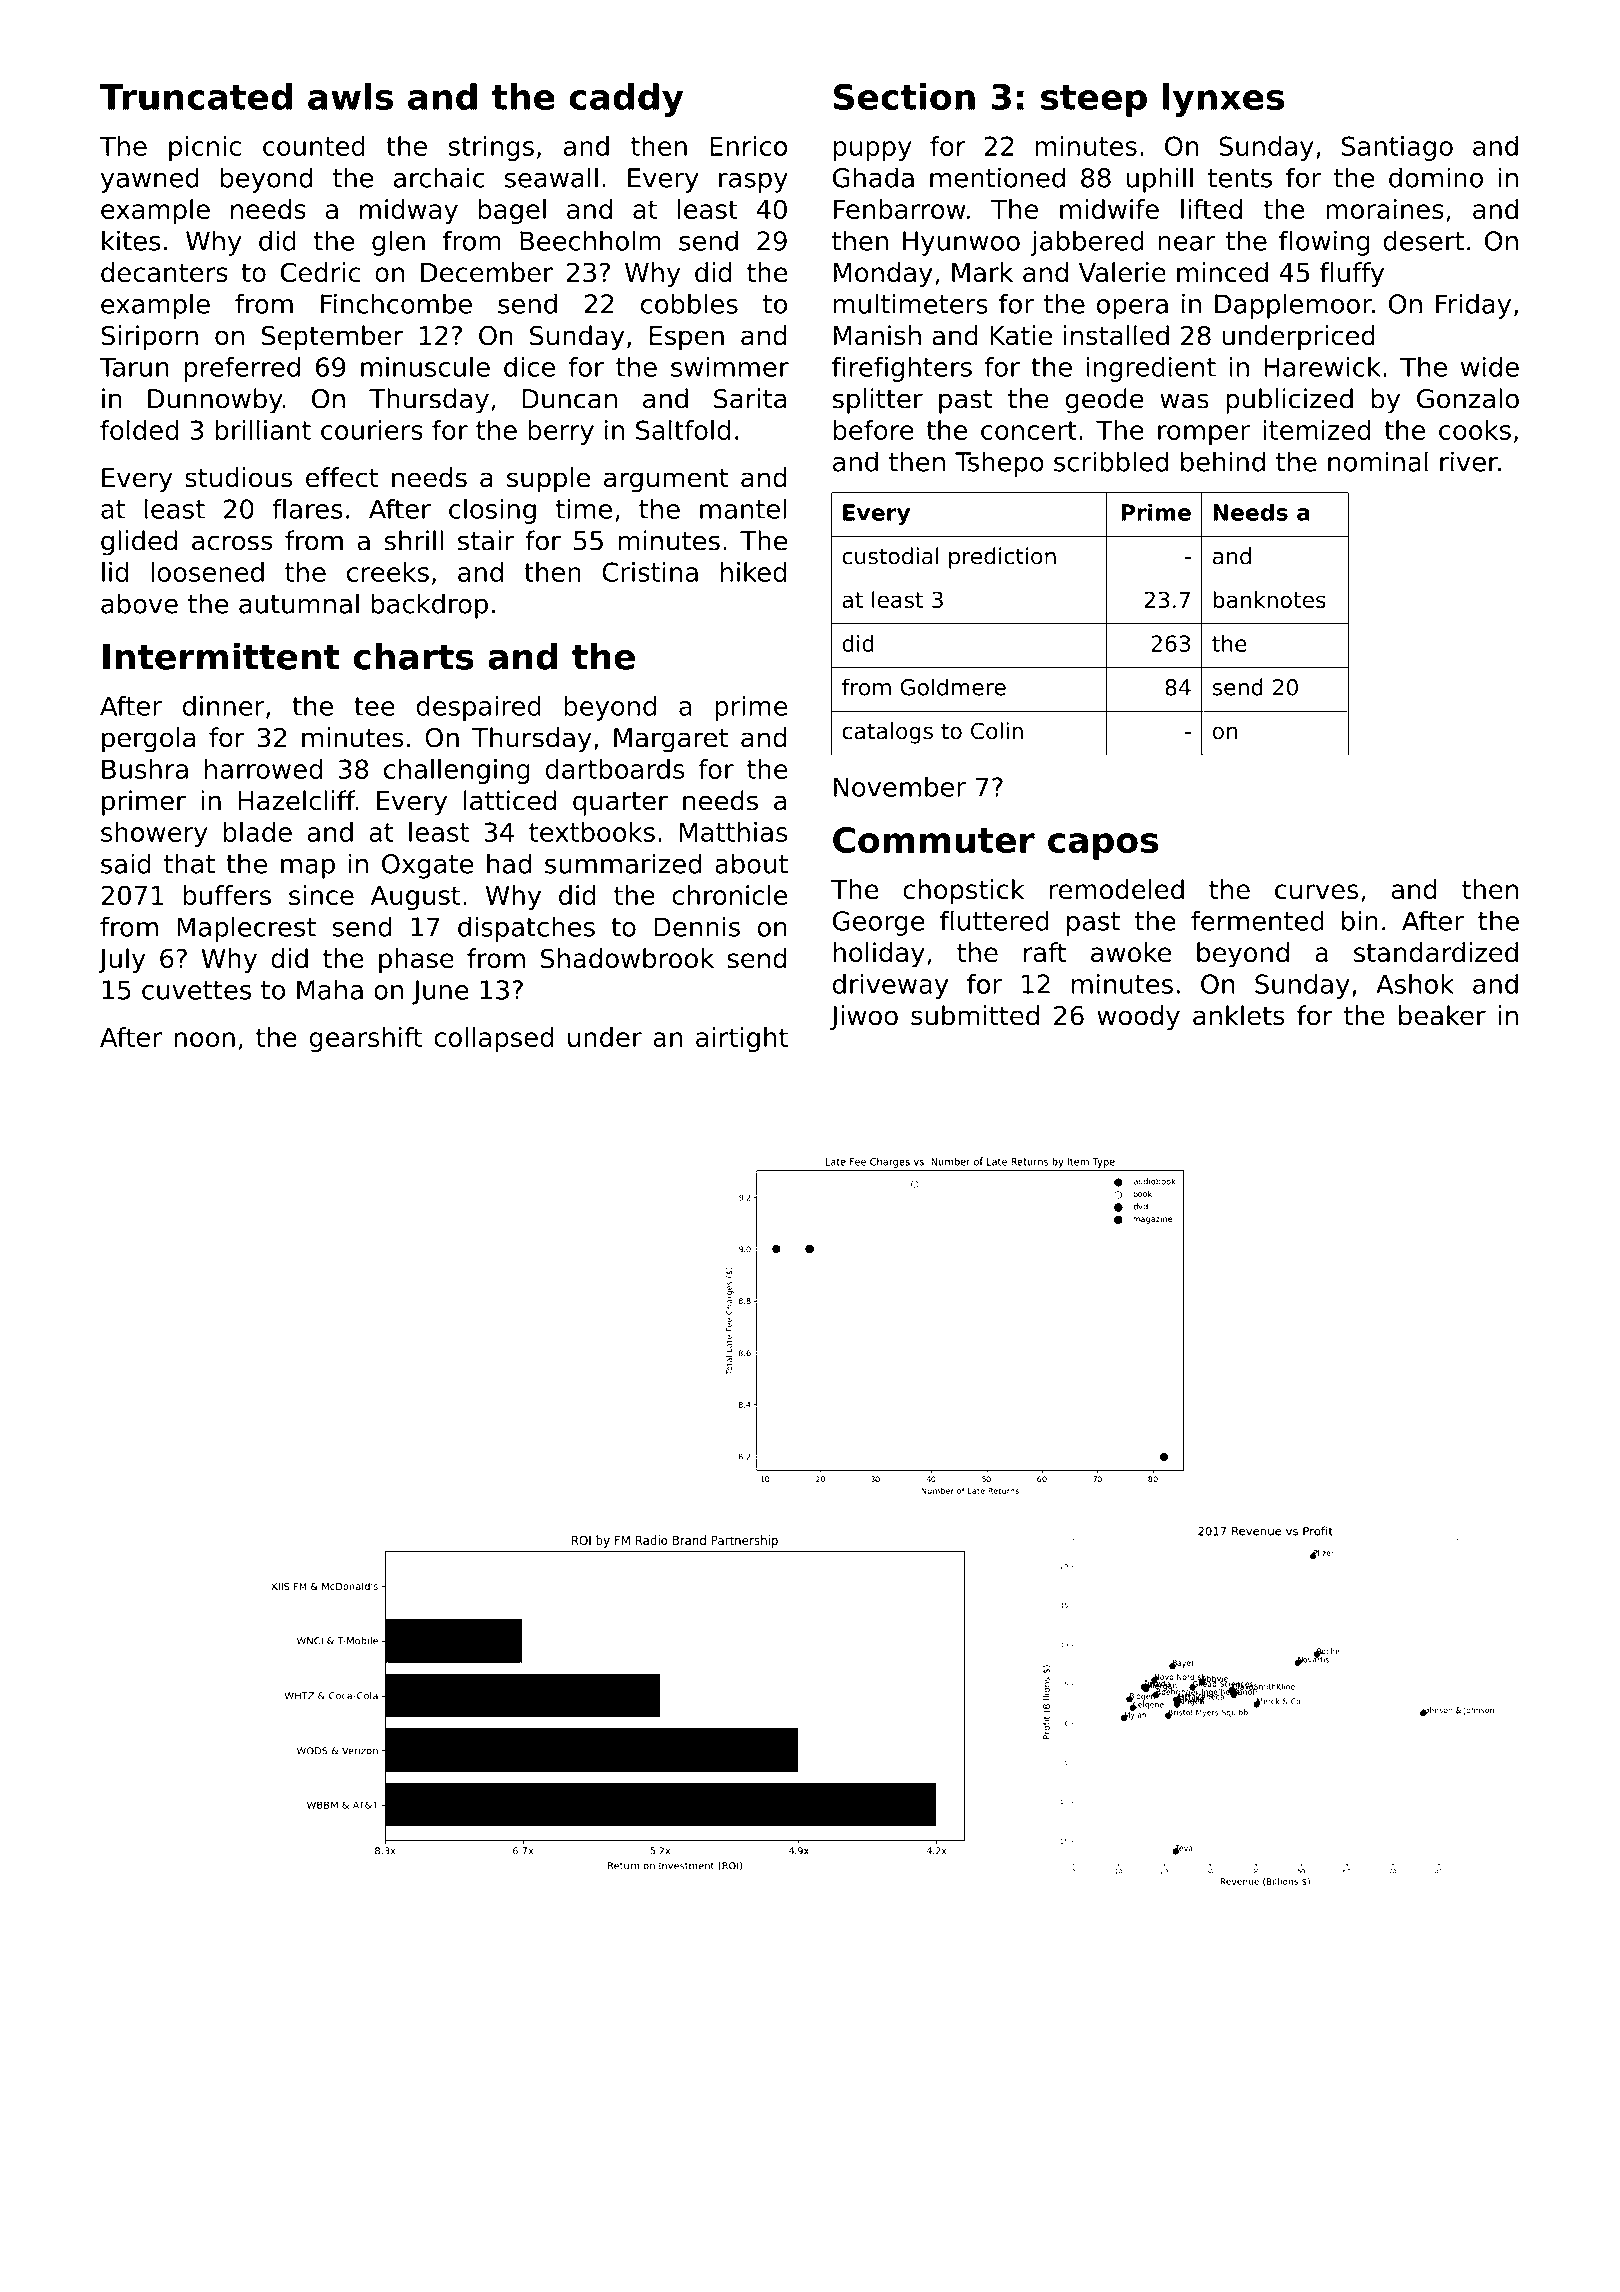  What do you see at coordinates (1239, 1015) in the screenshot?
I see `anklets` at bounding box center [1239, 1015].
